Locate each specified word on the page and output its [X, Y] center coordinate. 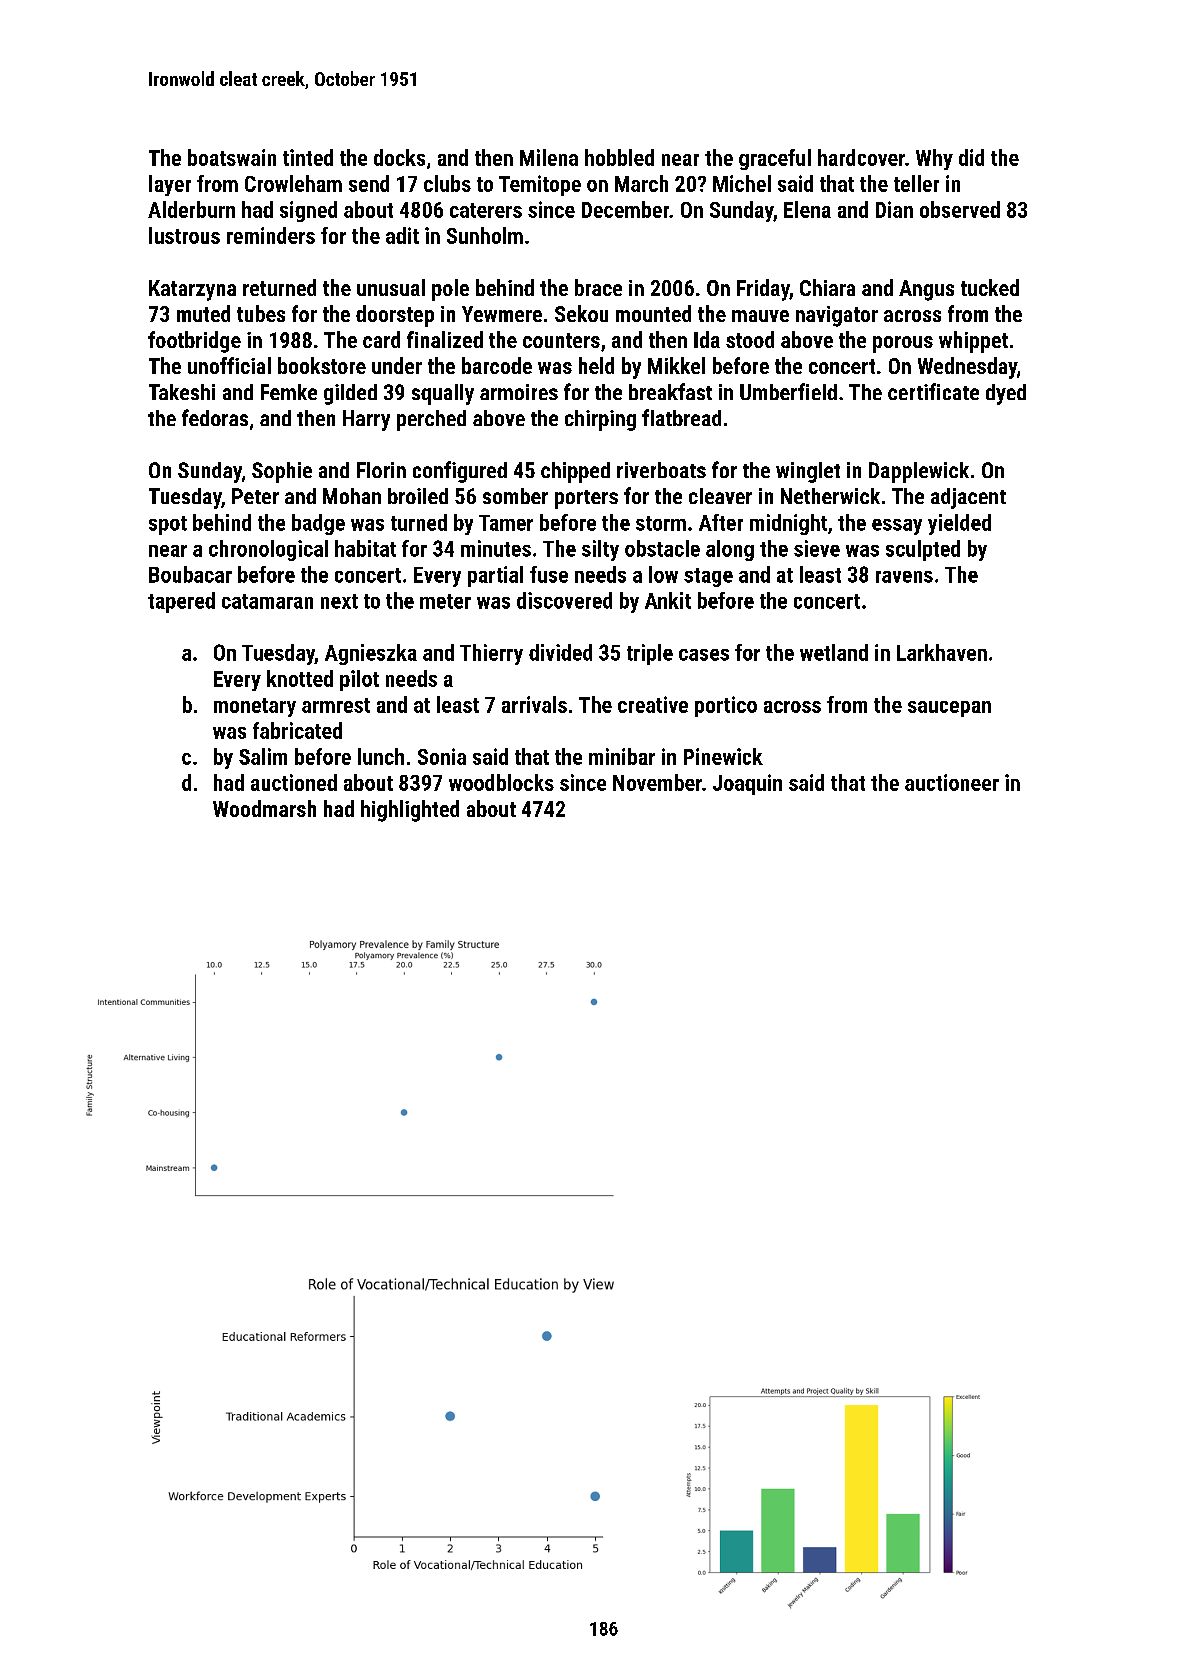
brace [598, 287]
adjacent [968, 498]
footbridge [194, 342]
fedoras [215, 417]
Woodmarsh [264, 808]
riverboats [661, 470]
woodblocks [501, 782]
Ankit [668, 600]
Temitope [540, 185]
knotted [300, 678]
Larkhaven [942, 652]
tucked [990, 287]
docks [399, 157]
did [971, 157]
